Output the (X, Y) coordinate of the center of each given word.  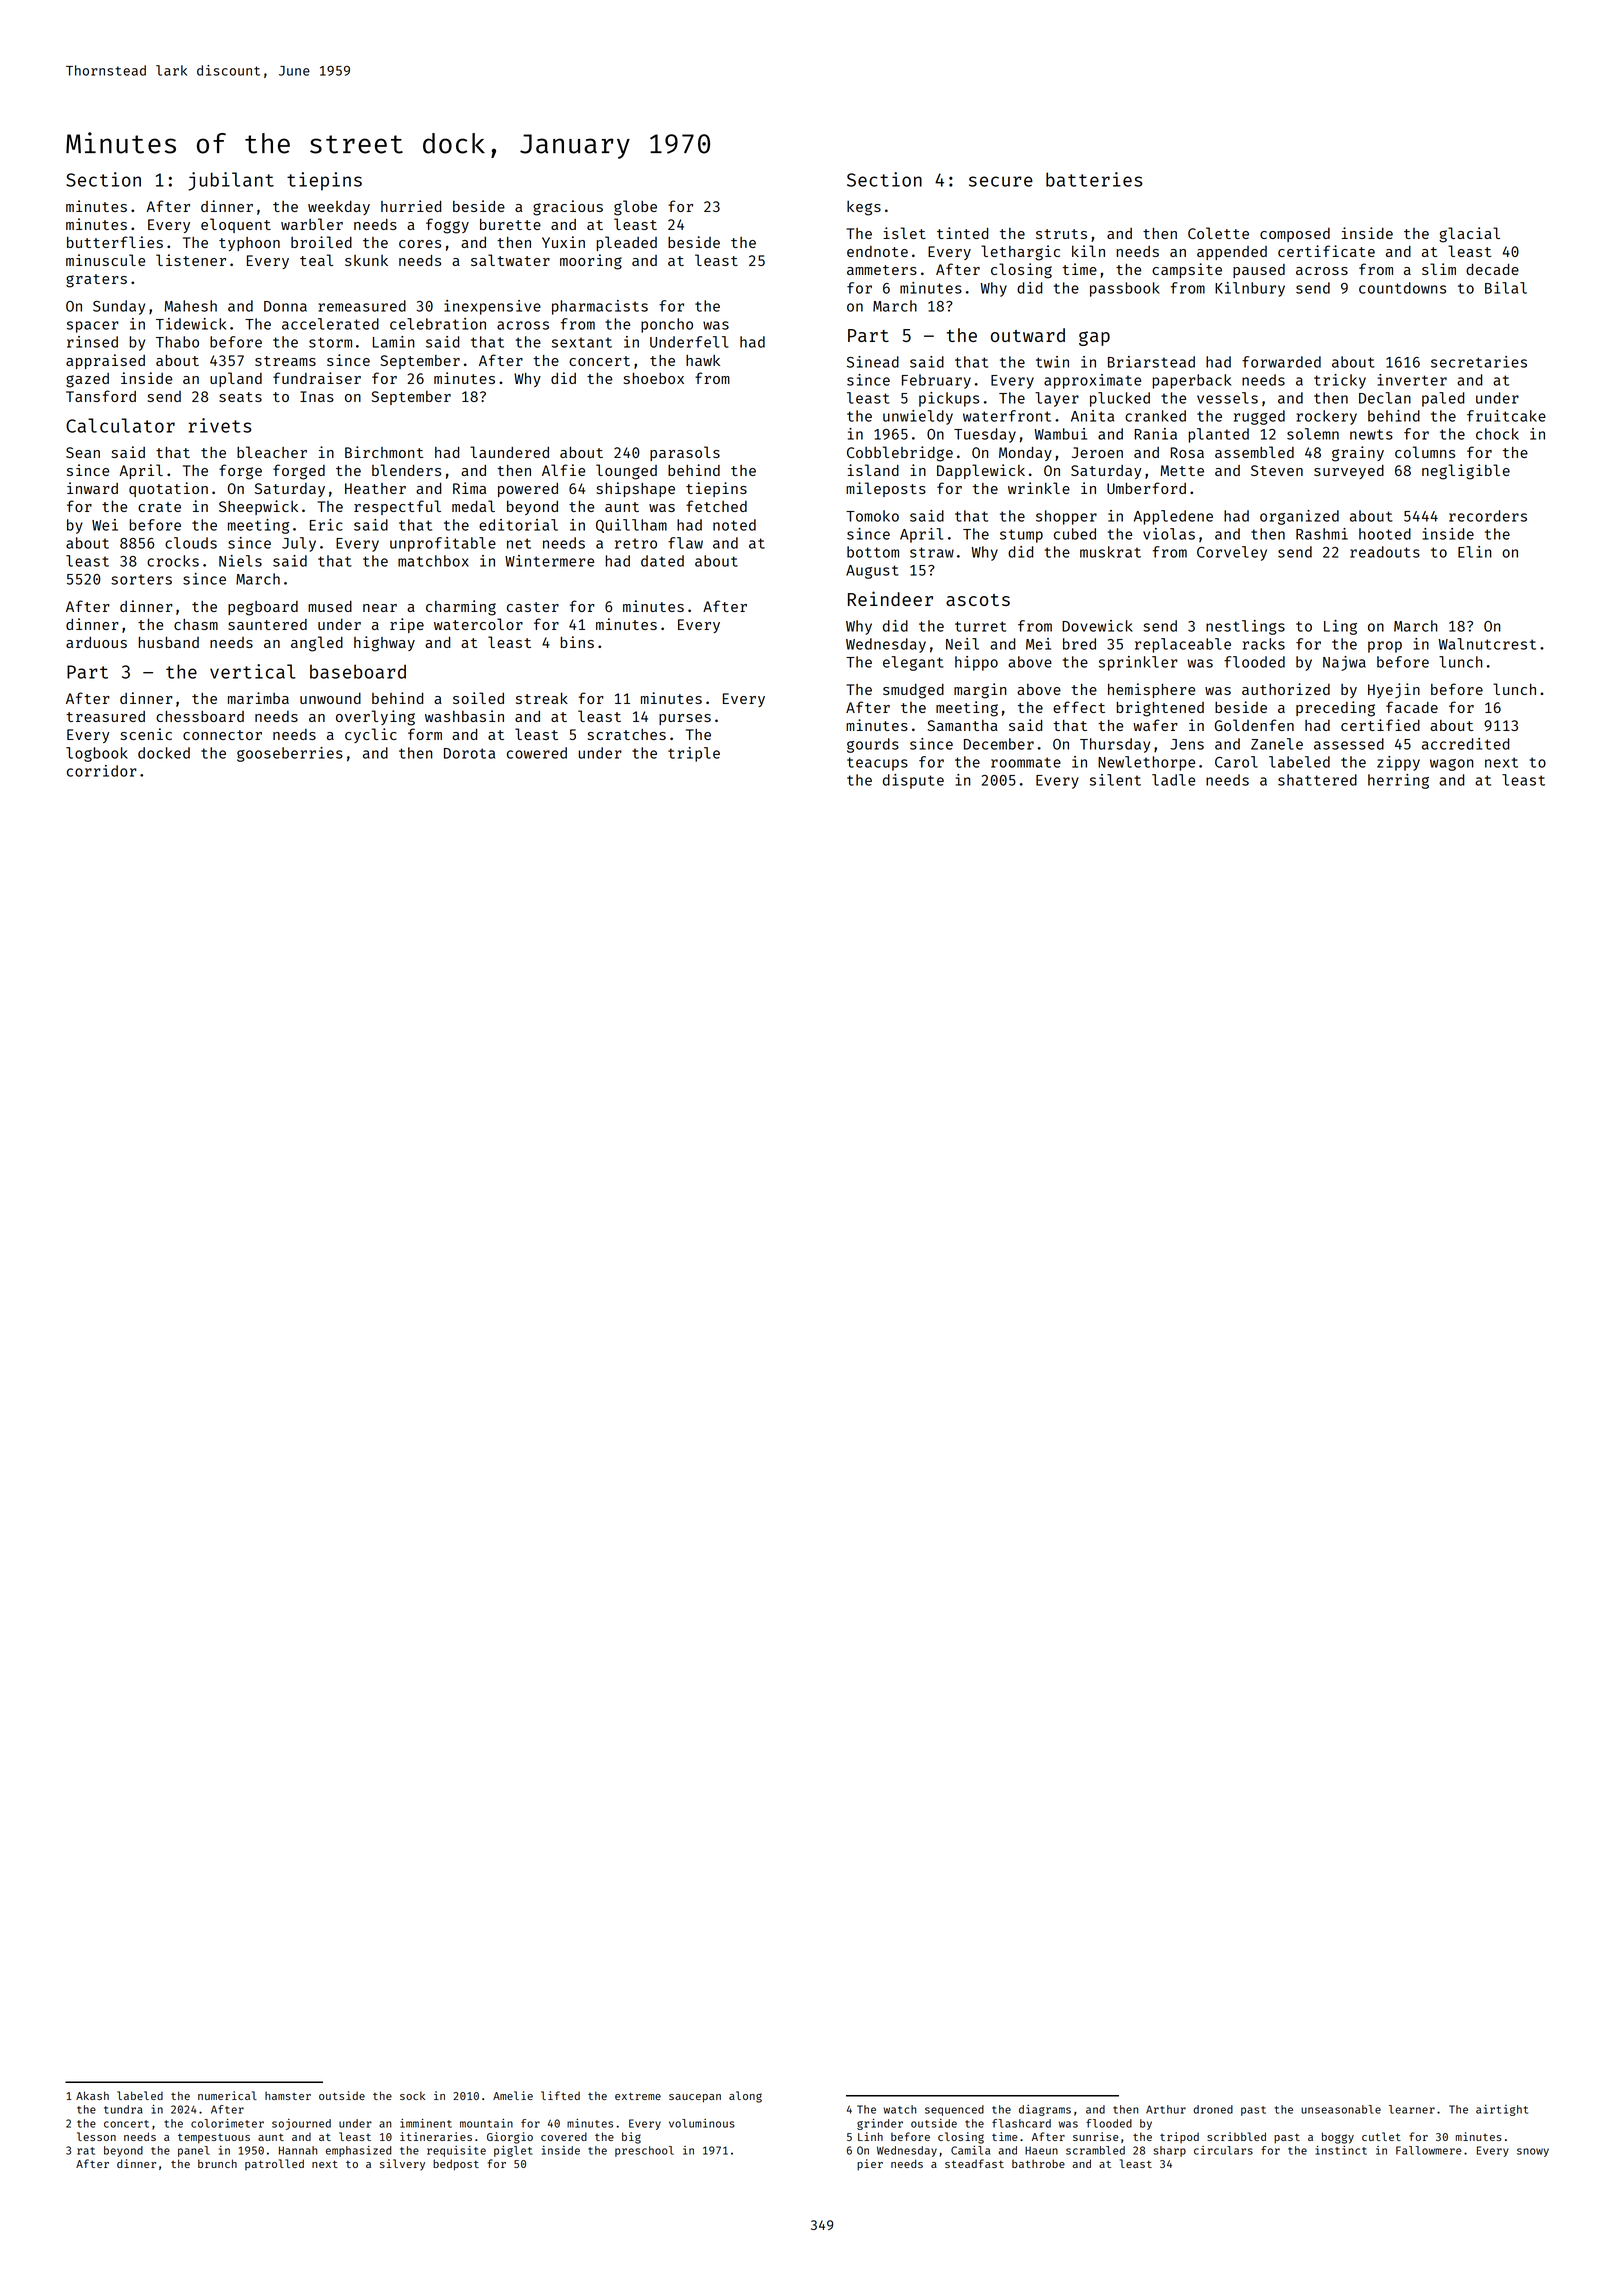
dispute (913, 781)
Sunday (119, 307)
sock (412, 2095)
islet (904, 233)
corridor (102, 771)
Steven (1277, 470)
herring (1398, 781)
